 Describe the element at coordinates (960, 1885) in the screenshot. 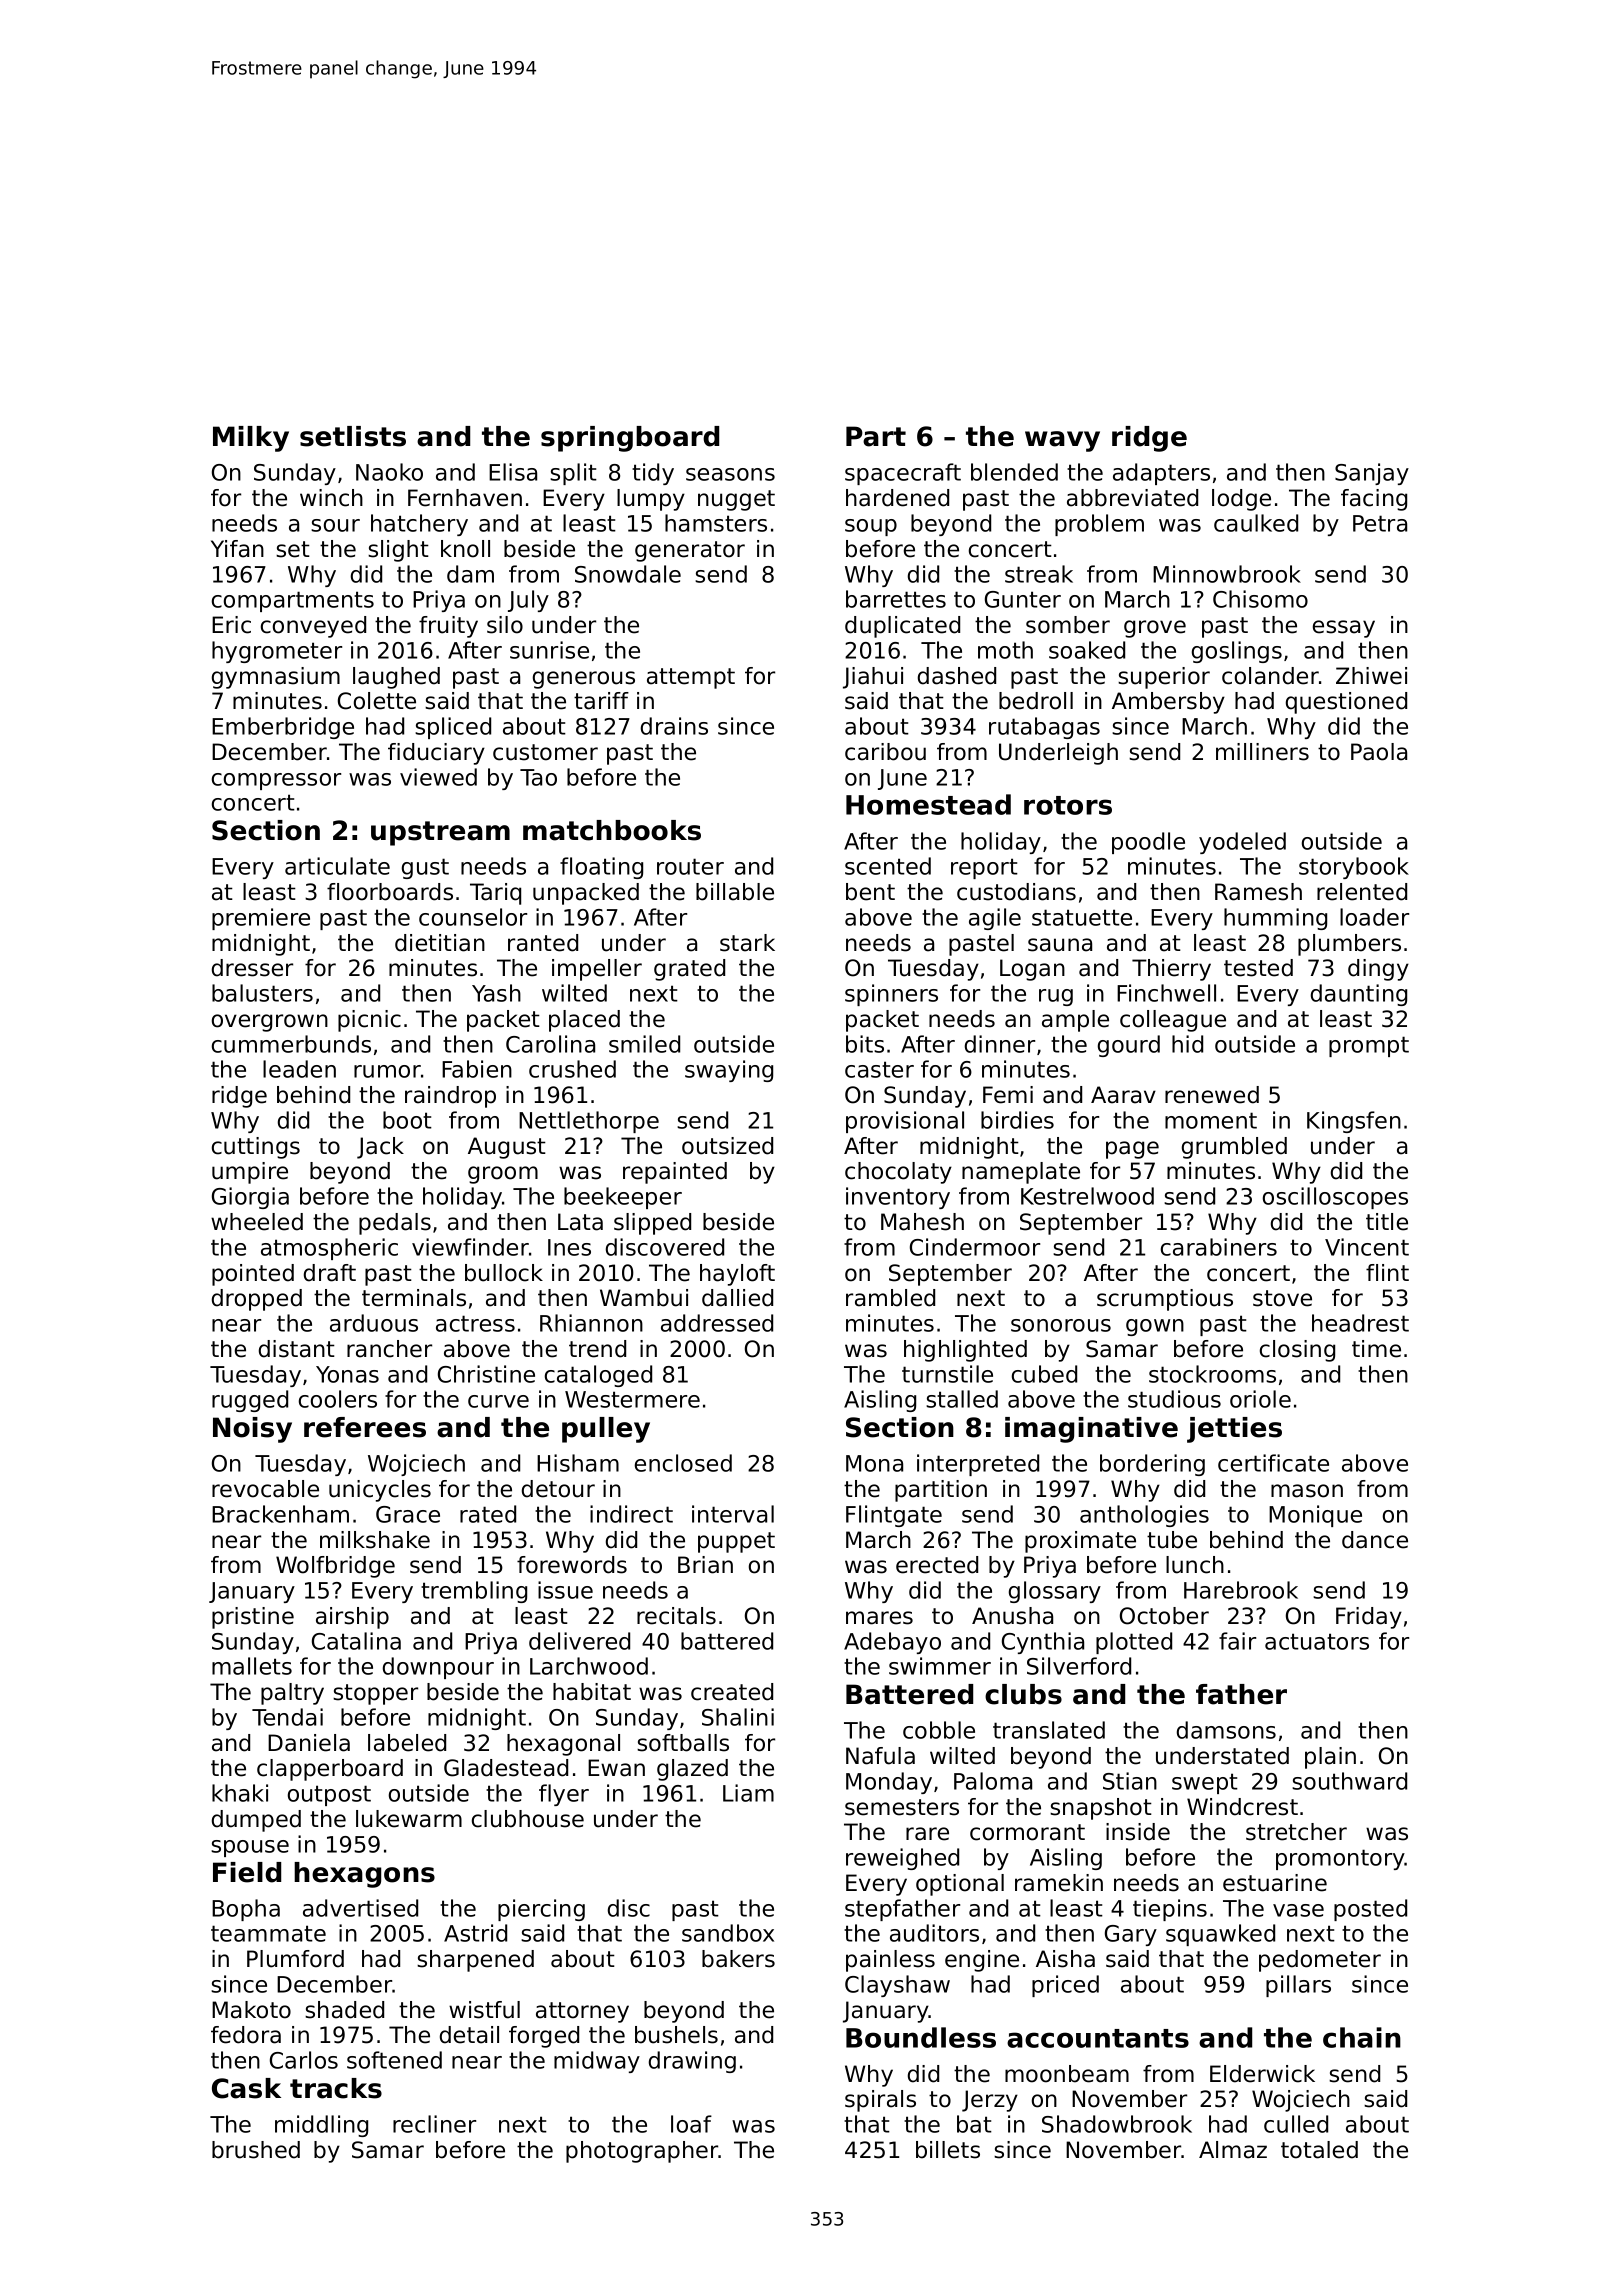

I see `optional` at that location.
